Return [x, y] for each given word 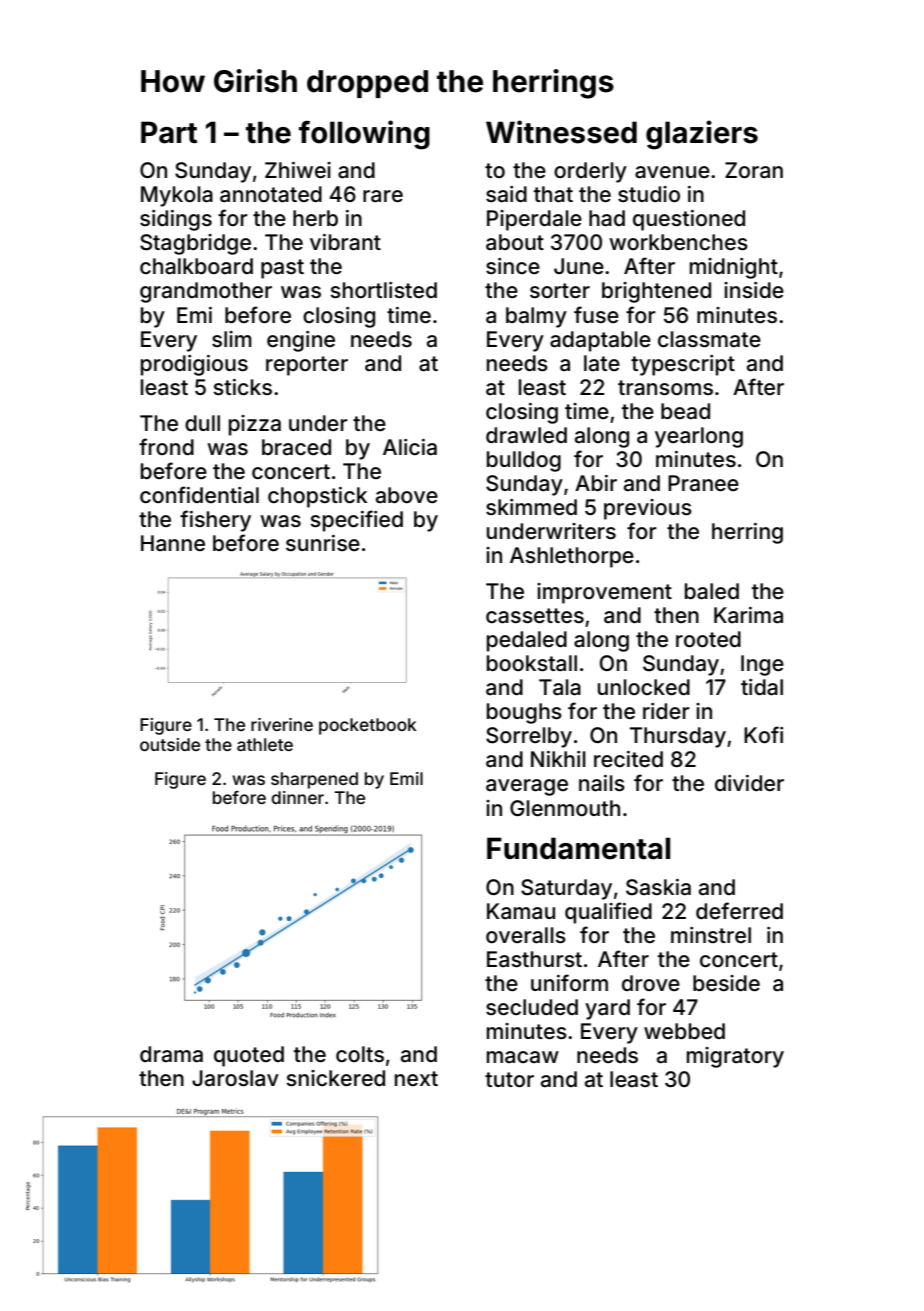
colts [360, 1054]
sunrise [323, 543]
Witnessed [561, 132]
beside [726, 983]
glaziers [702, 135]
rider [666, 711]
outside [170, 744]
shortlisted [383, 290]
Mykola [177, 196]
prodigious [194, 365]
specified [356, 521]
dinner [297, 797]
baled [712, 591]
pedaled [527, 641]
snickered [335, 1078]
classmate [709, 339]
